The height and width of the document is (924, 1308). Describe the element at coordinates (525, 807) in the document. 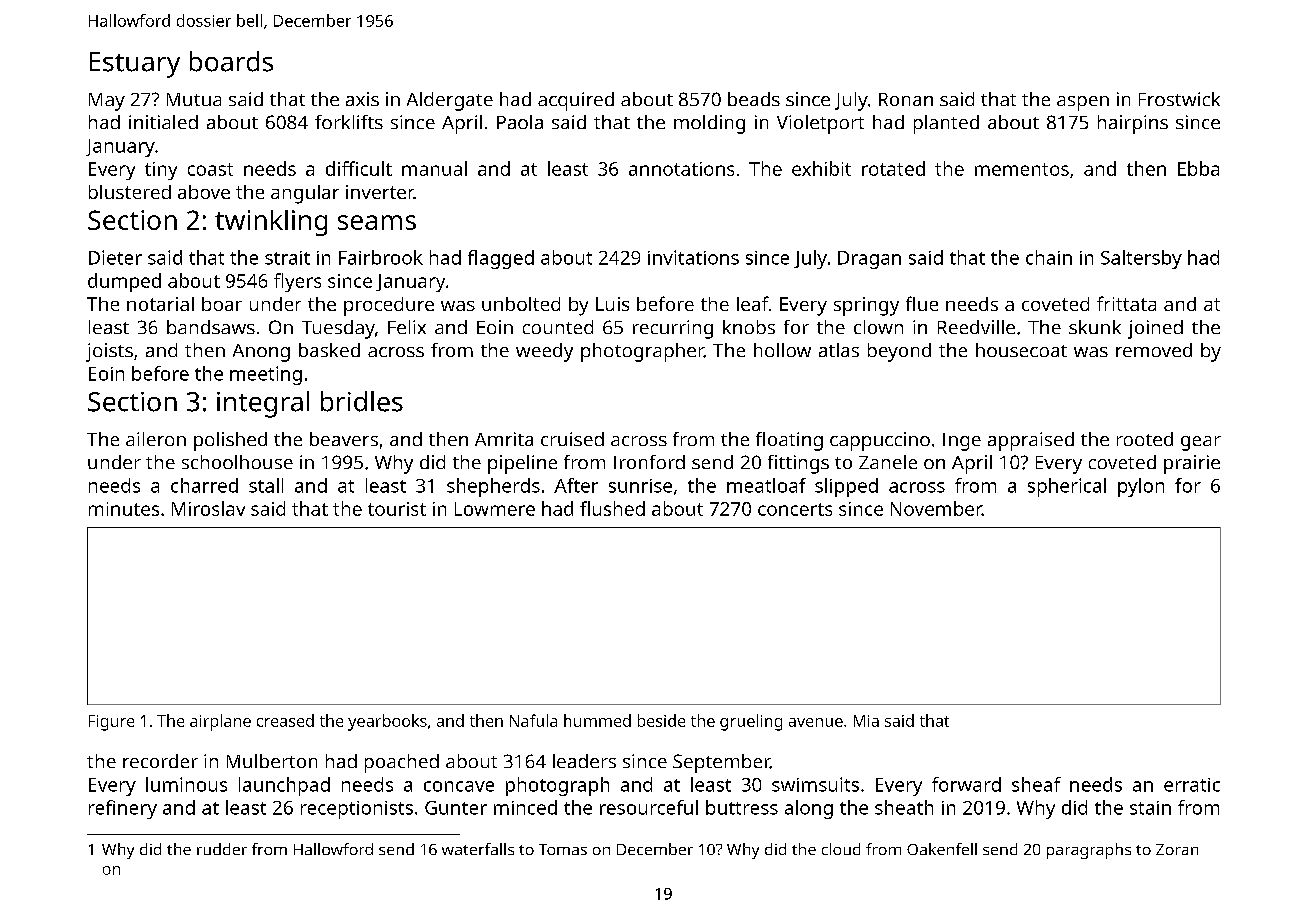

I see `minced` at that location.
